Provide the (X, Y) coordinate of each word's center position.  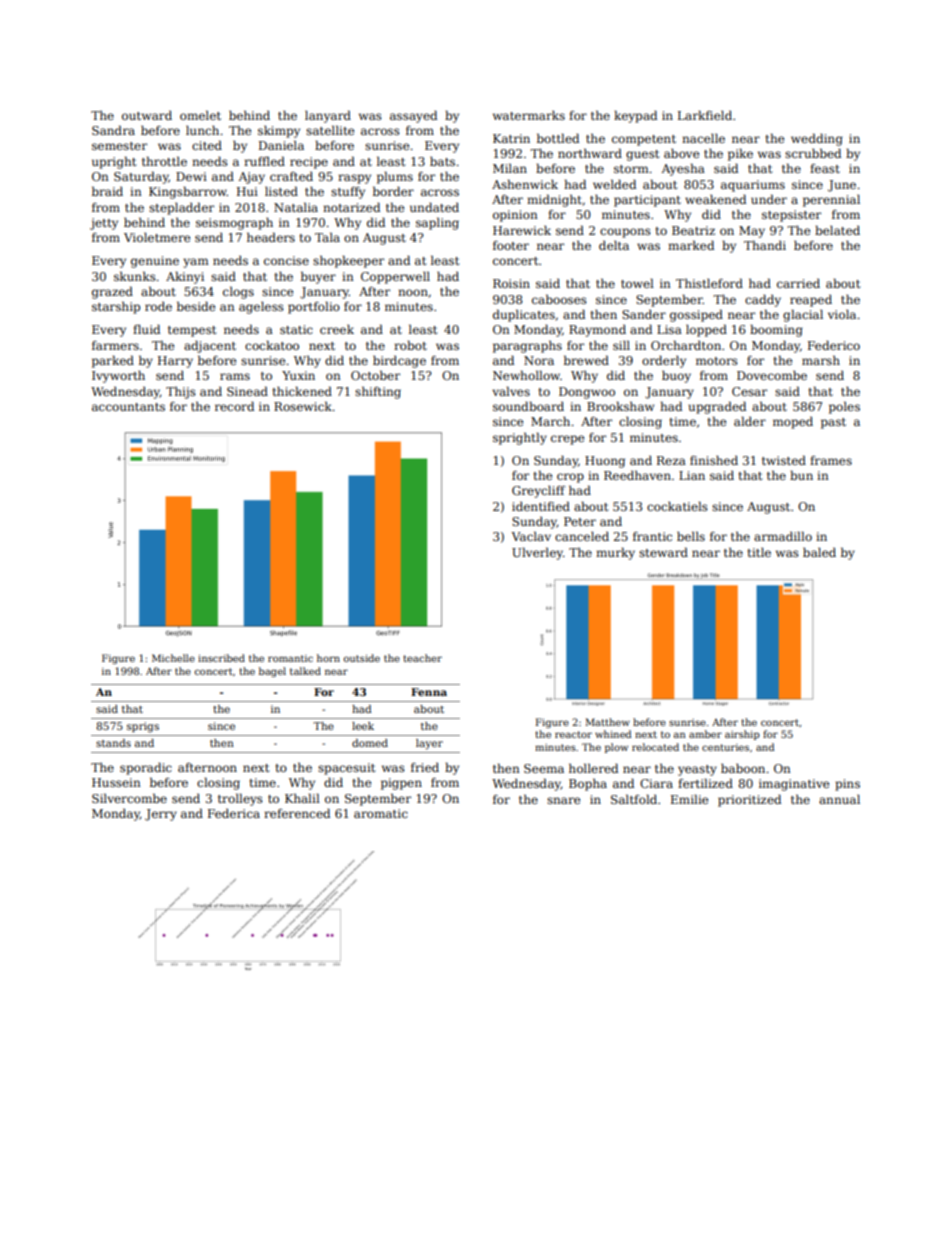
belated (837, 230)
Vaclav (531, 536)
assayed (413, 116)
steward (663, 552)
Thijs (181, 392)
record (234, 406)
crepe (567, 440)
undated (434, 207)
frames (831, 460)
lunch (202, 130)
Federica (234, 813)
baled (819, 552)
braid (107, 191)
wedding (817, 139)
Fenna (429, 692)
